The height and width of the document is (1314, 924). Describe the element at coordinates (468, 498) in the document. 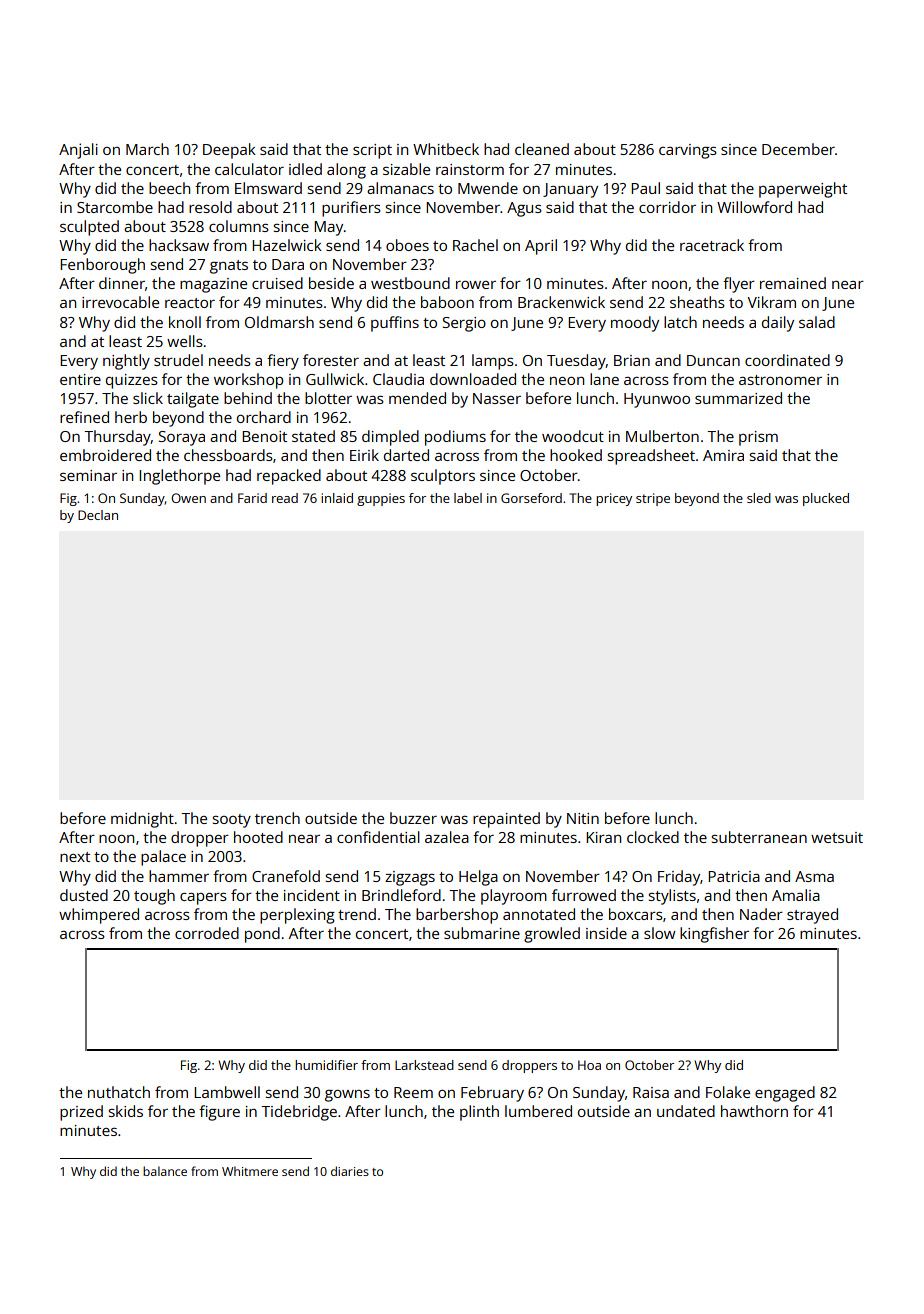

I see `label` at that location.
